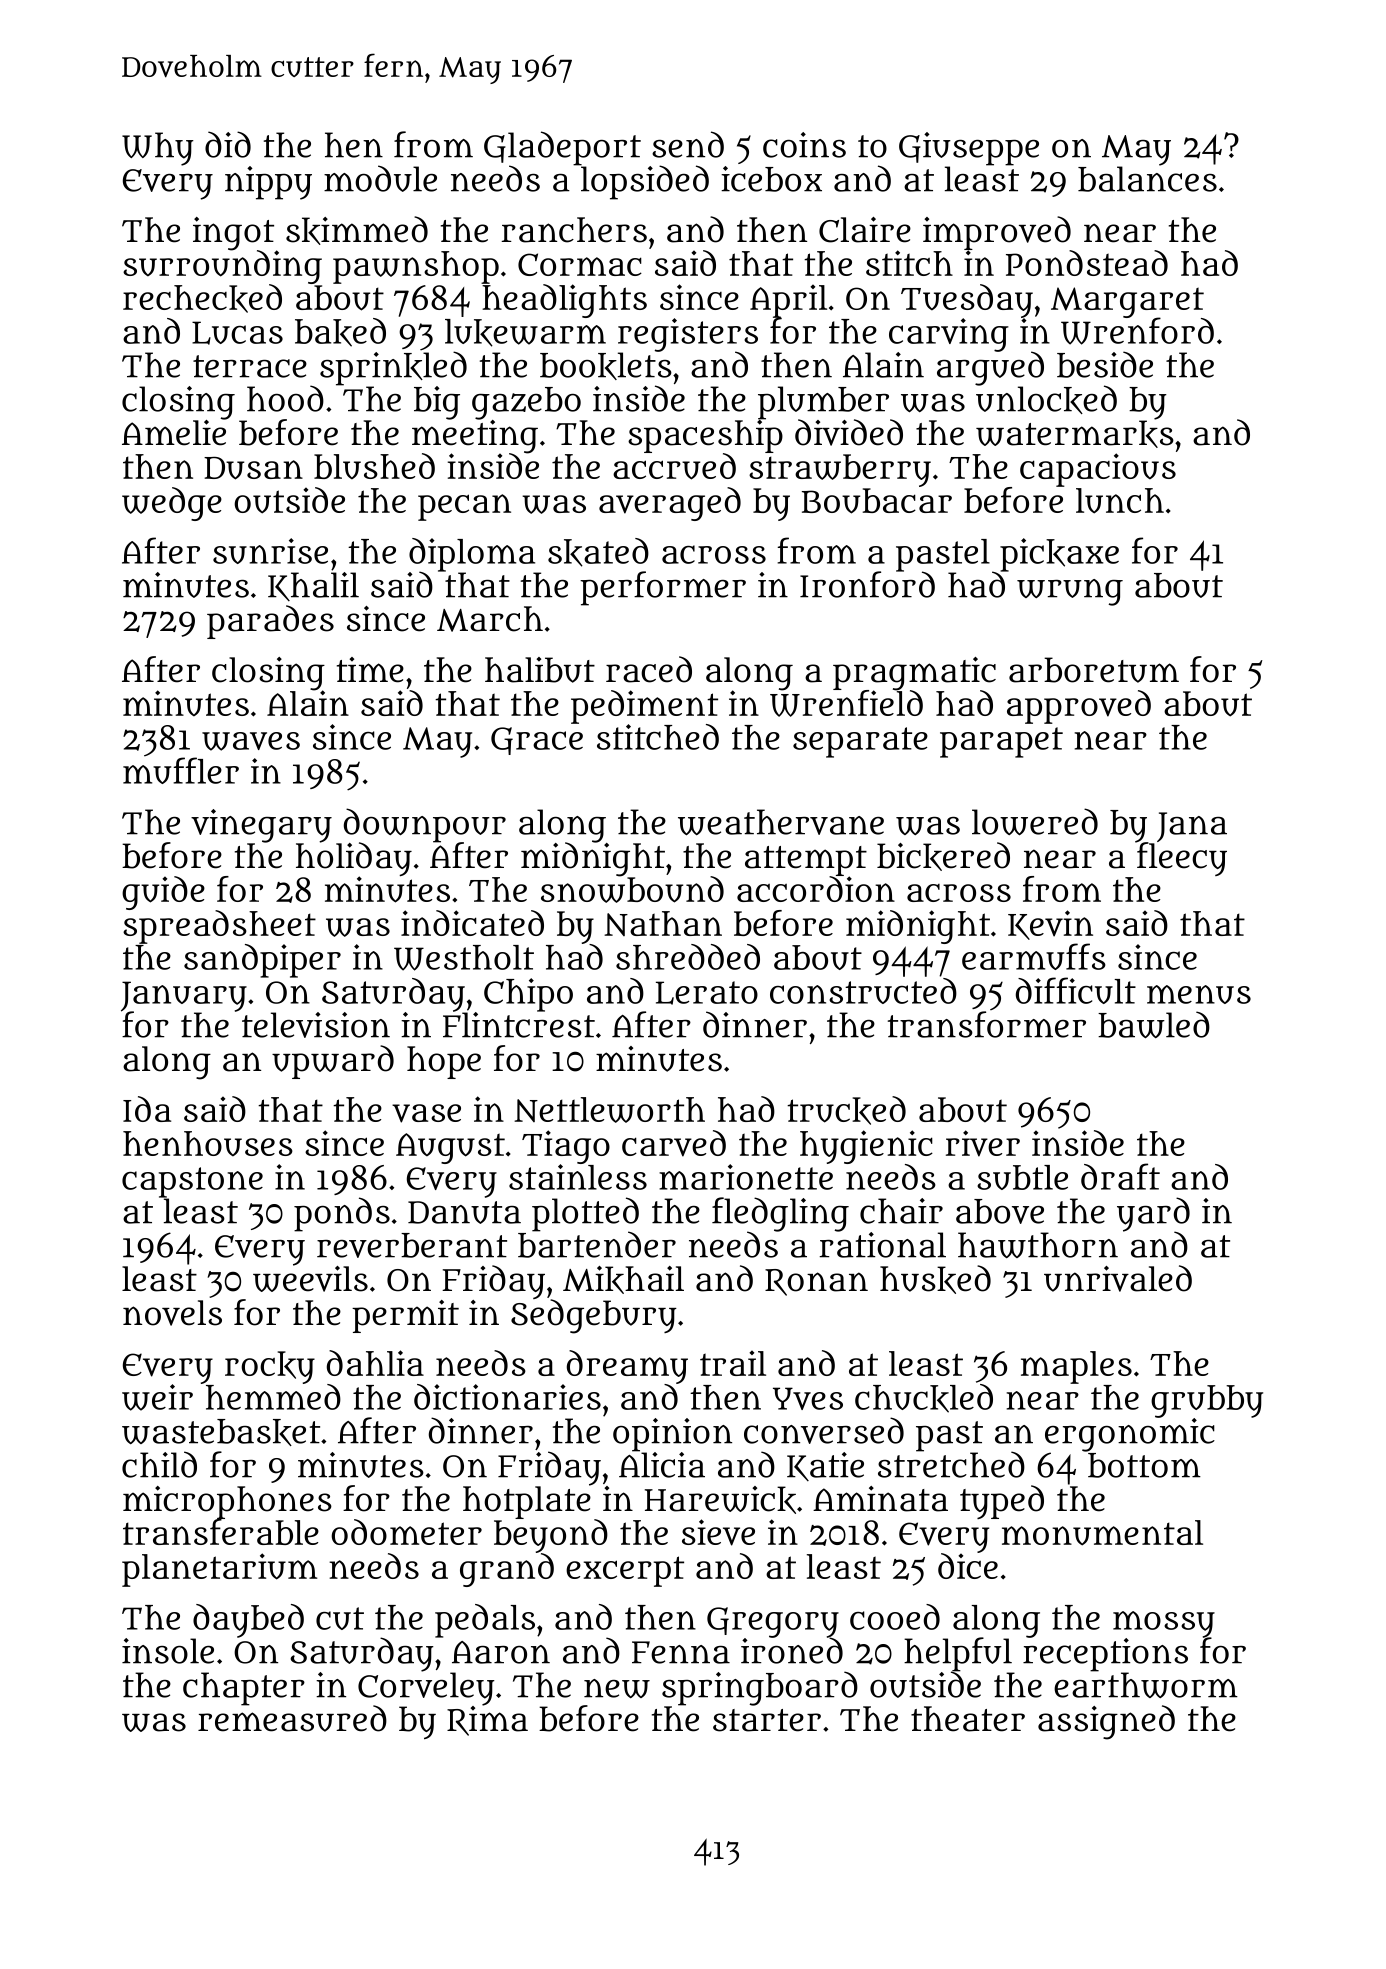 The width and height of the screenshot is (1386, 1969). Describe the element at coordinates (261, 826) in the screenshot. I see `vinegary` at that location.
